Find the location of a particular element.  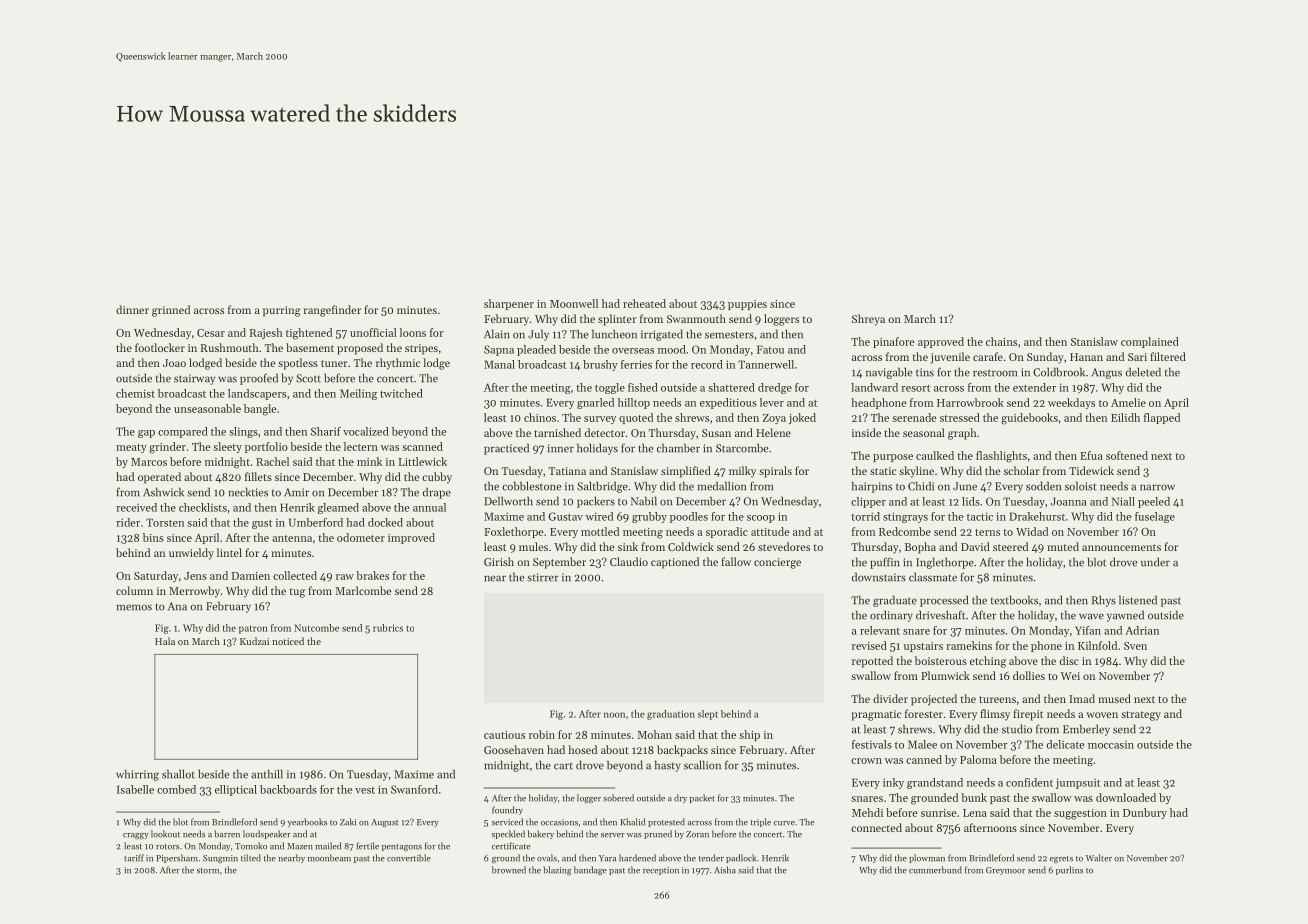

Wei is located at coordinates (1070, 676).
